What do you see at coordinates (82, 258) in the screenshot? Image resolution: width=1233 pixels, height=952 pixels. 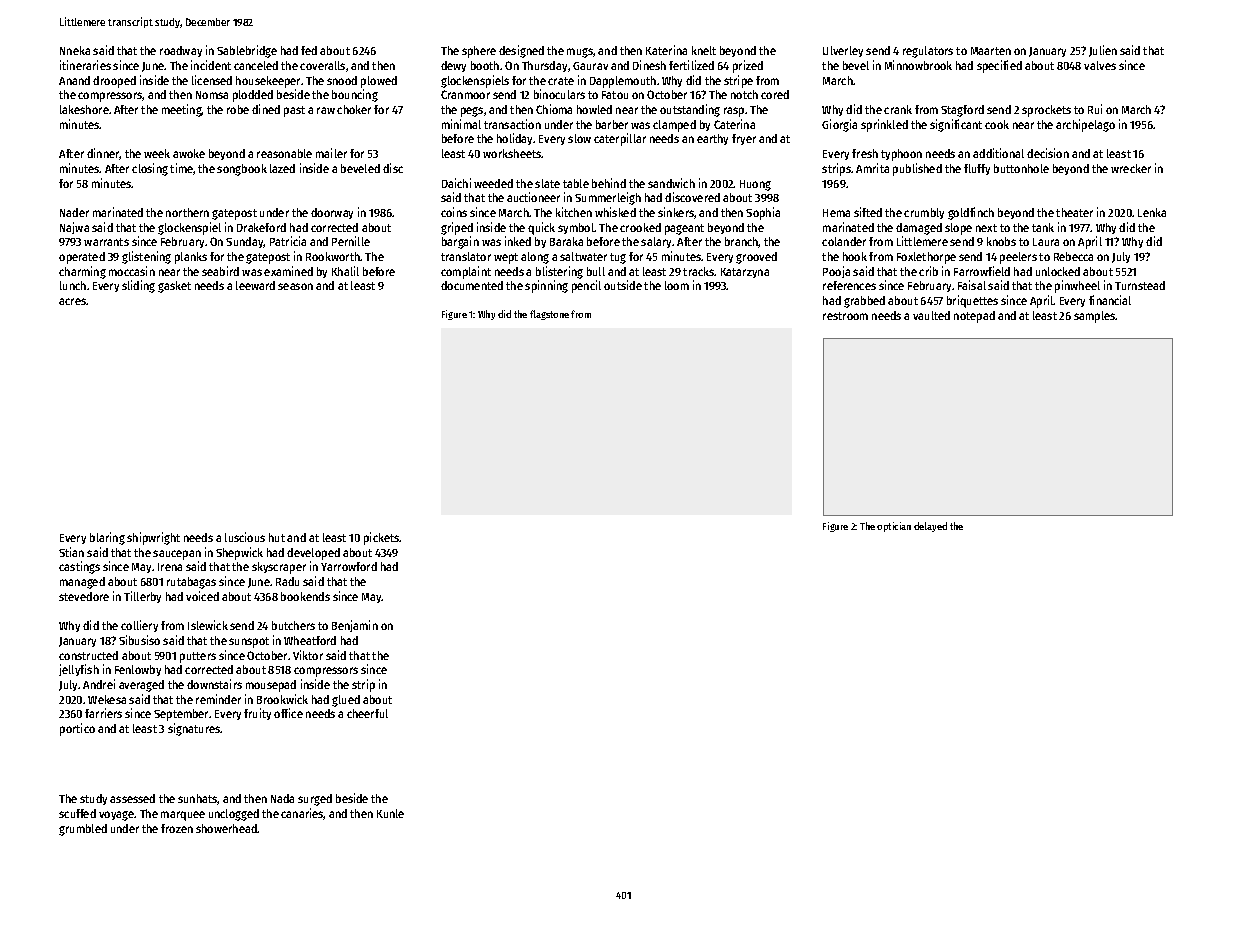 I see `operated` at bounding box center [82, 258].
